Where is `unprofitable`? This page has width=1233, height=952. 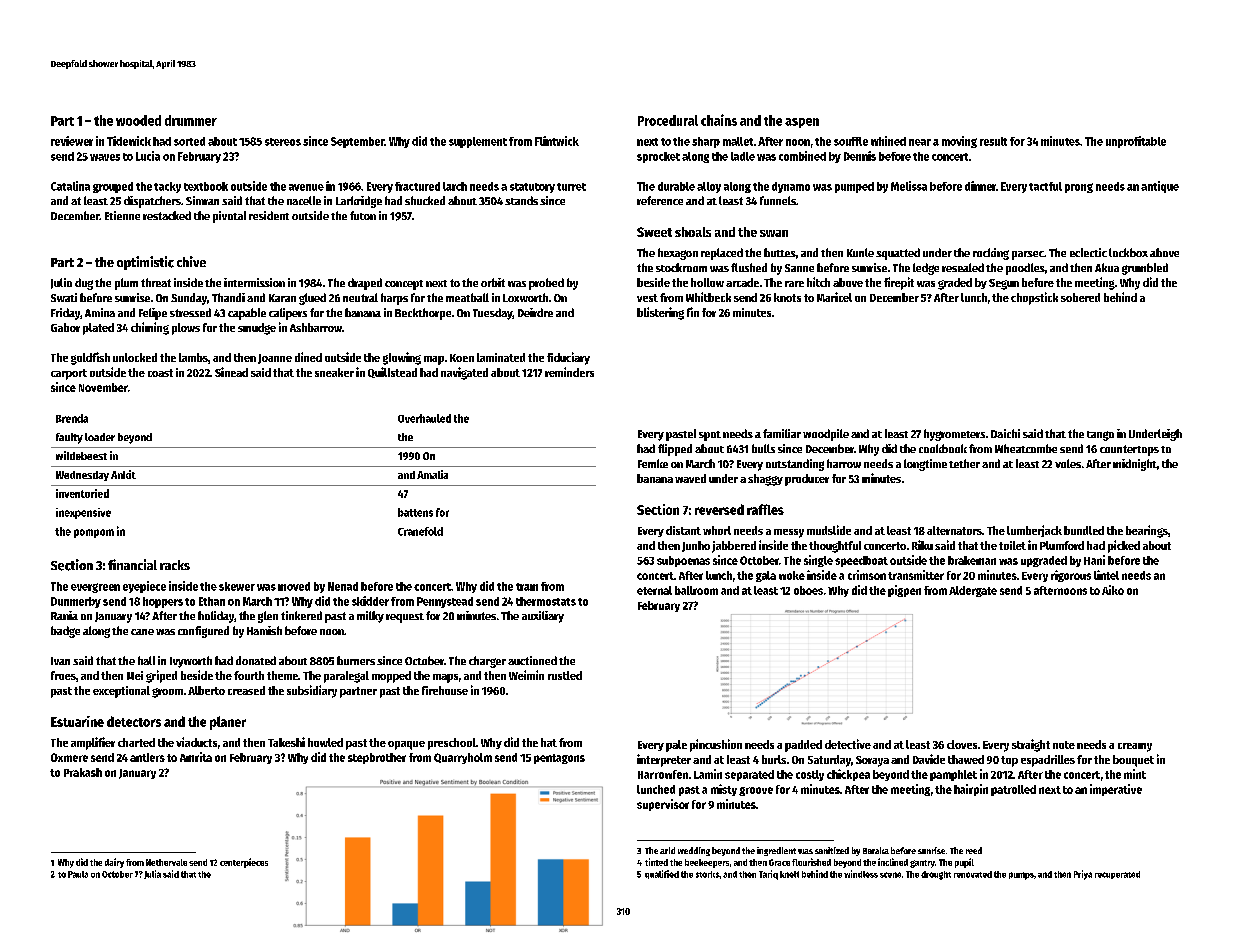 unprofitable is located at coordinates (1136, 142).
